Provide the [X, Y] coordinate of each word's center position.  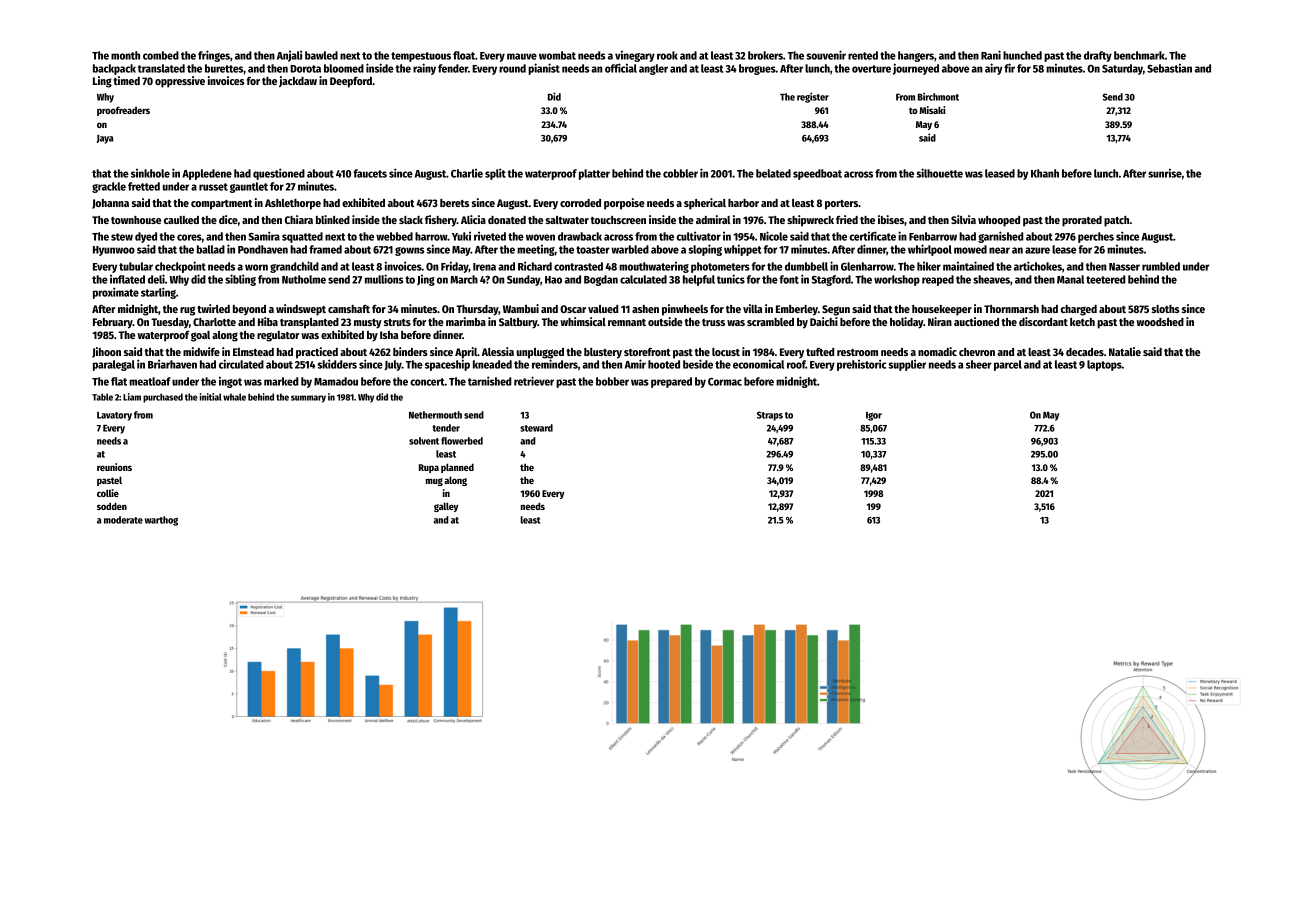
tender [446, 428]
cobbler [680, 173]
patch [1116, 221]
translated [161, 68]
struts [397, 322]
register [813, 97]
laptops [1104, 365]
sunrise [1165, 173]
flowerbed [462, 441]
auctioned [976, 321]
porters [841, 205]
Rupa [429, 468]
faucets [370, 173]
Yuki [461, 236]
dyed [146, 237]
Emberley [797, 310]
